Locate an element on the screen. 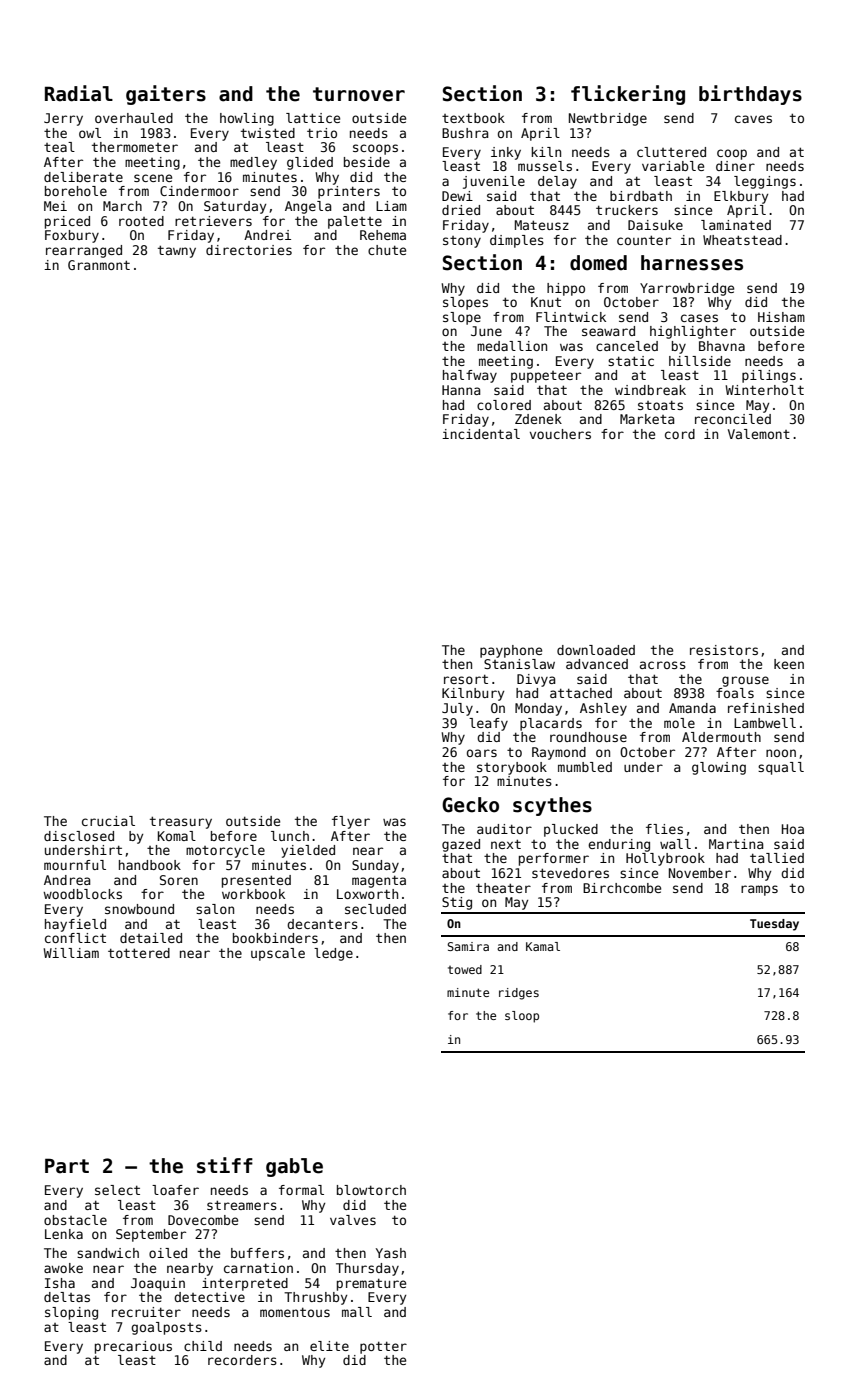 The height and width of the screenshot is (1400, 849). sloop is located at coordinates (522, 1017).
